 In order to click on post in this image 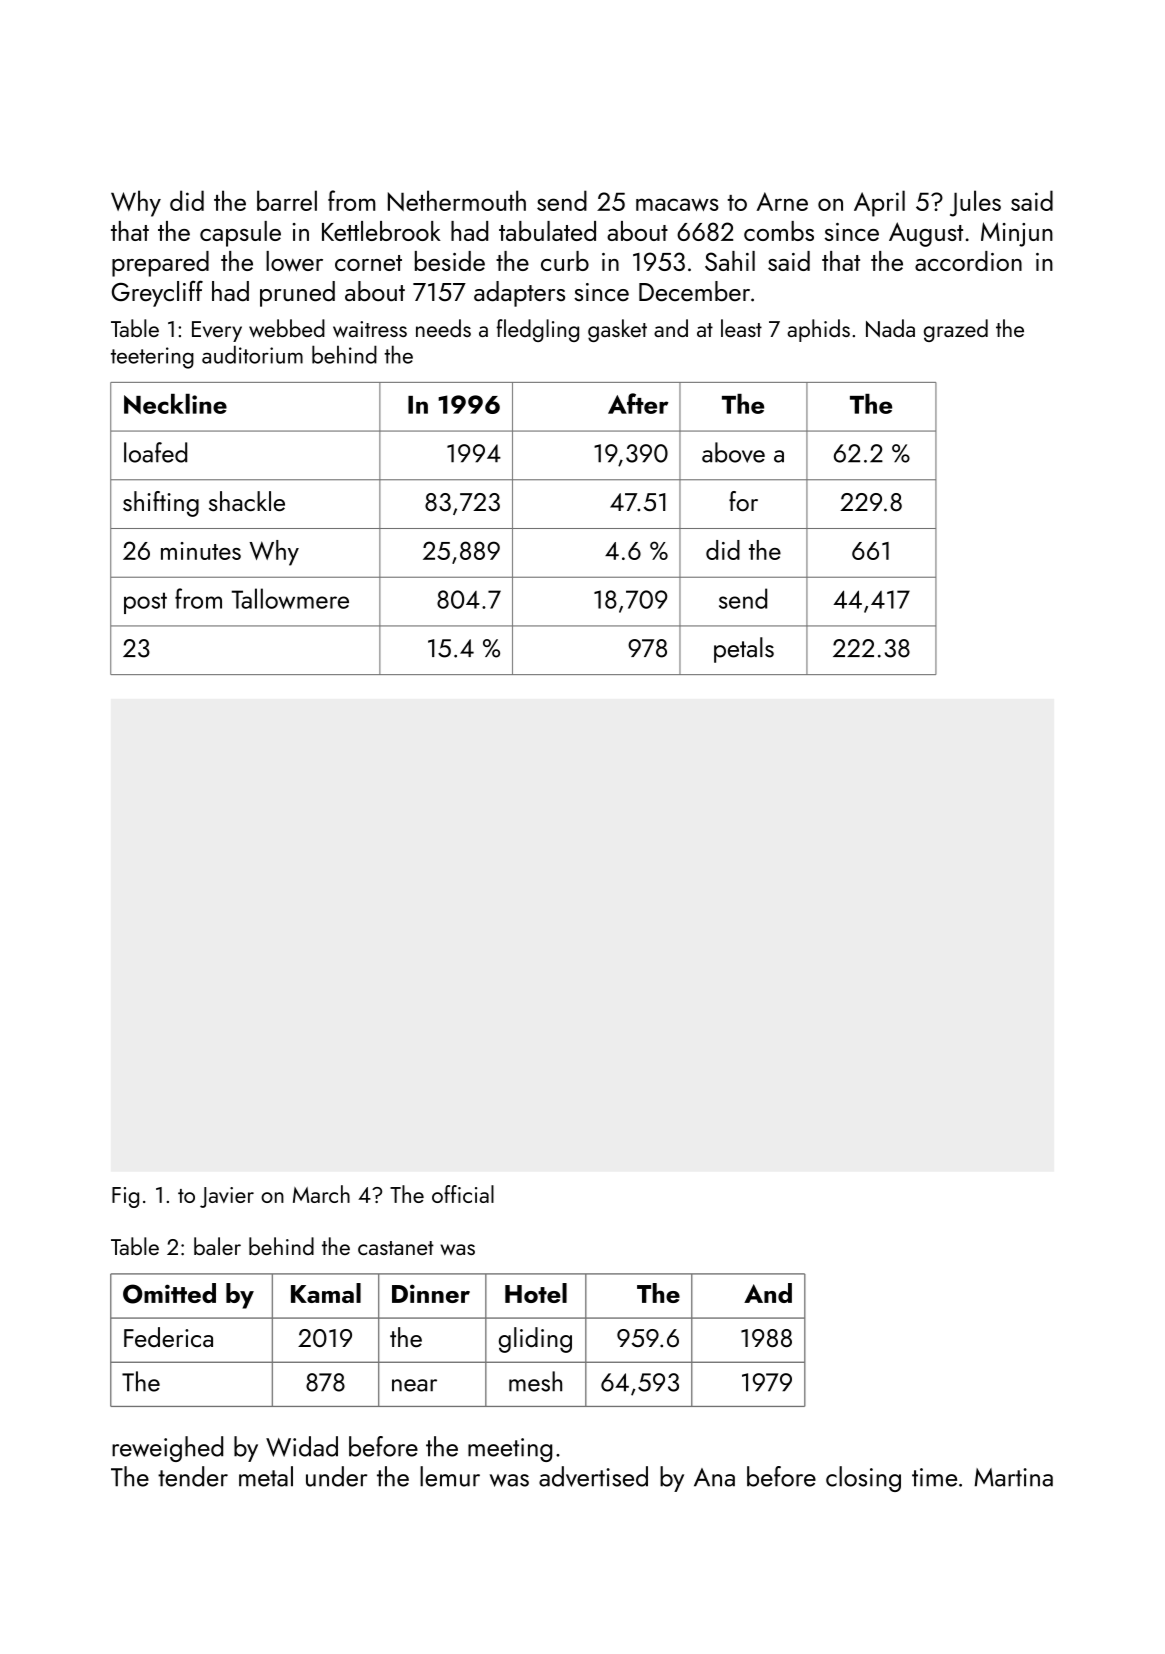, I will do `click(145, 603)`.
